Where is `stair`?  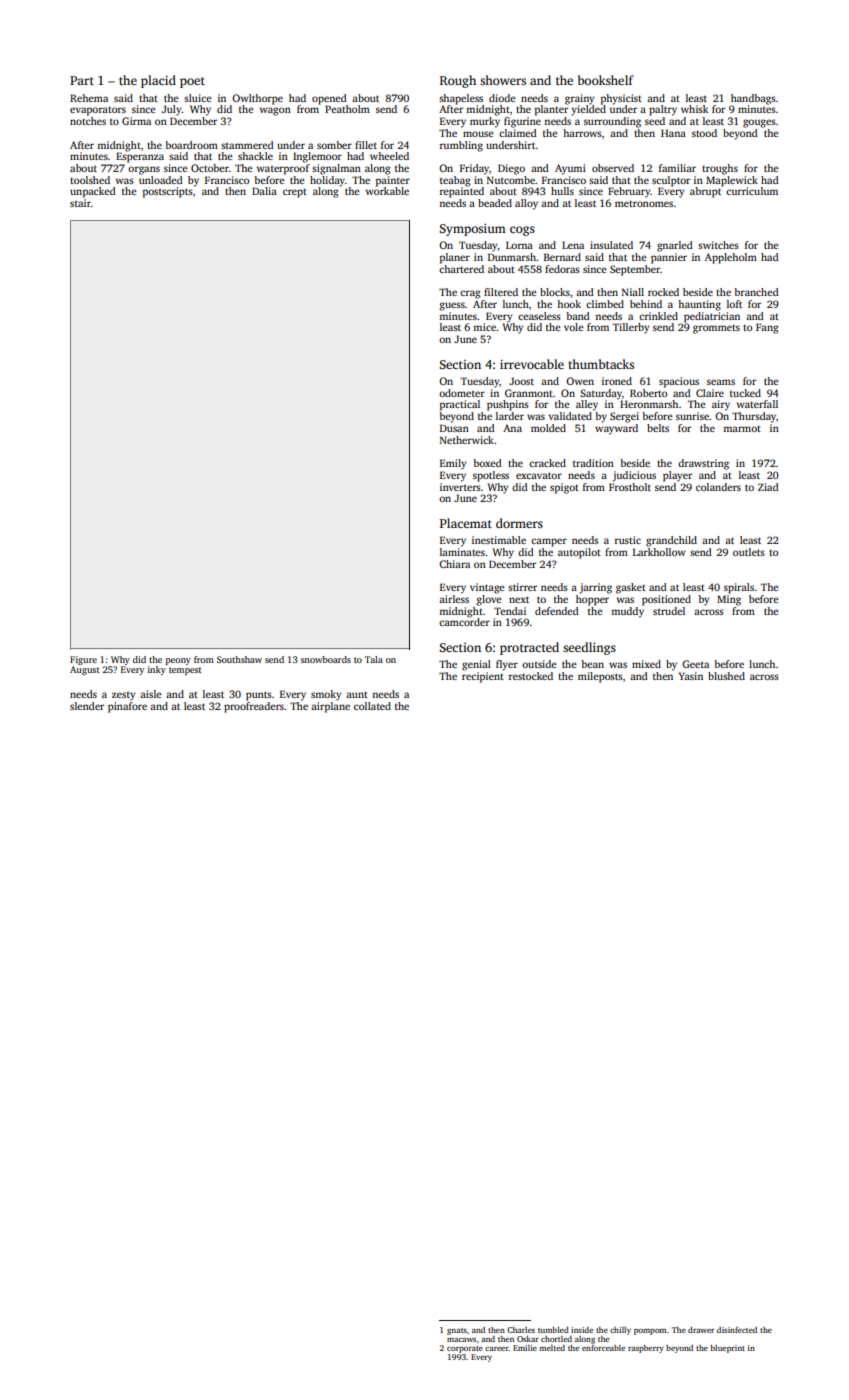
stair is located at coordinates (80, 203).
